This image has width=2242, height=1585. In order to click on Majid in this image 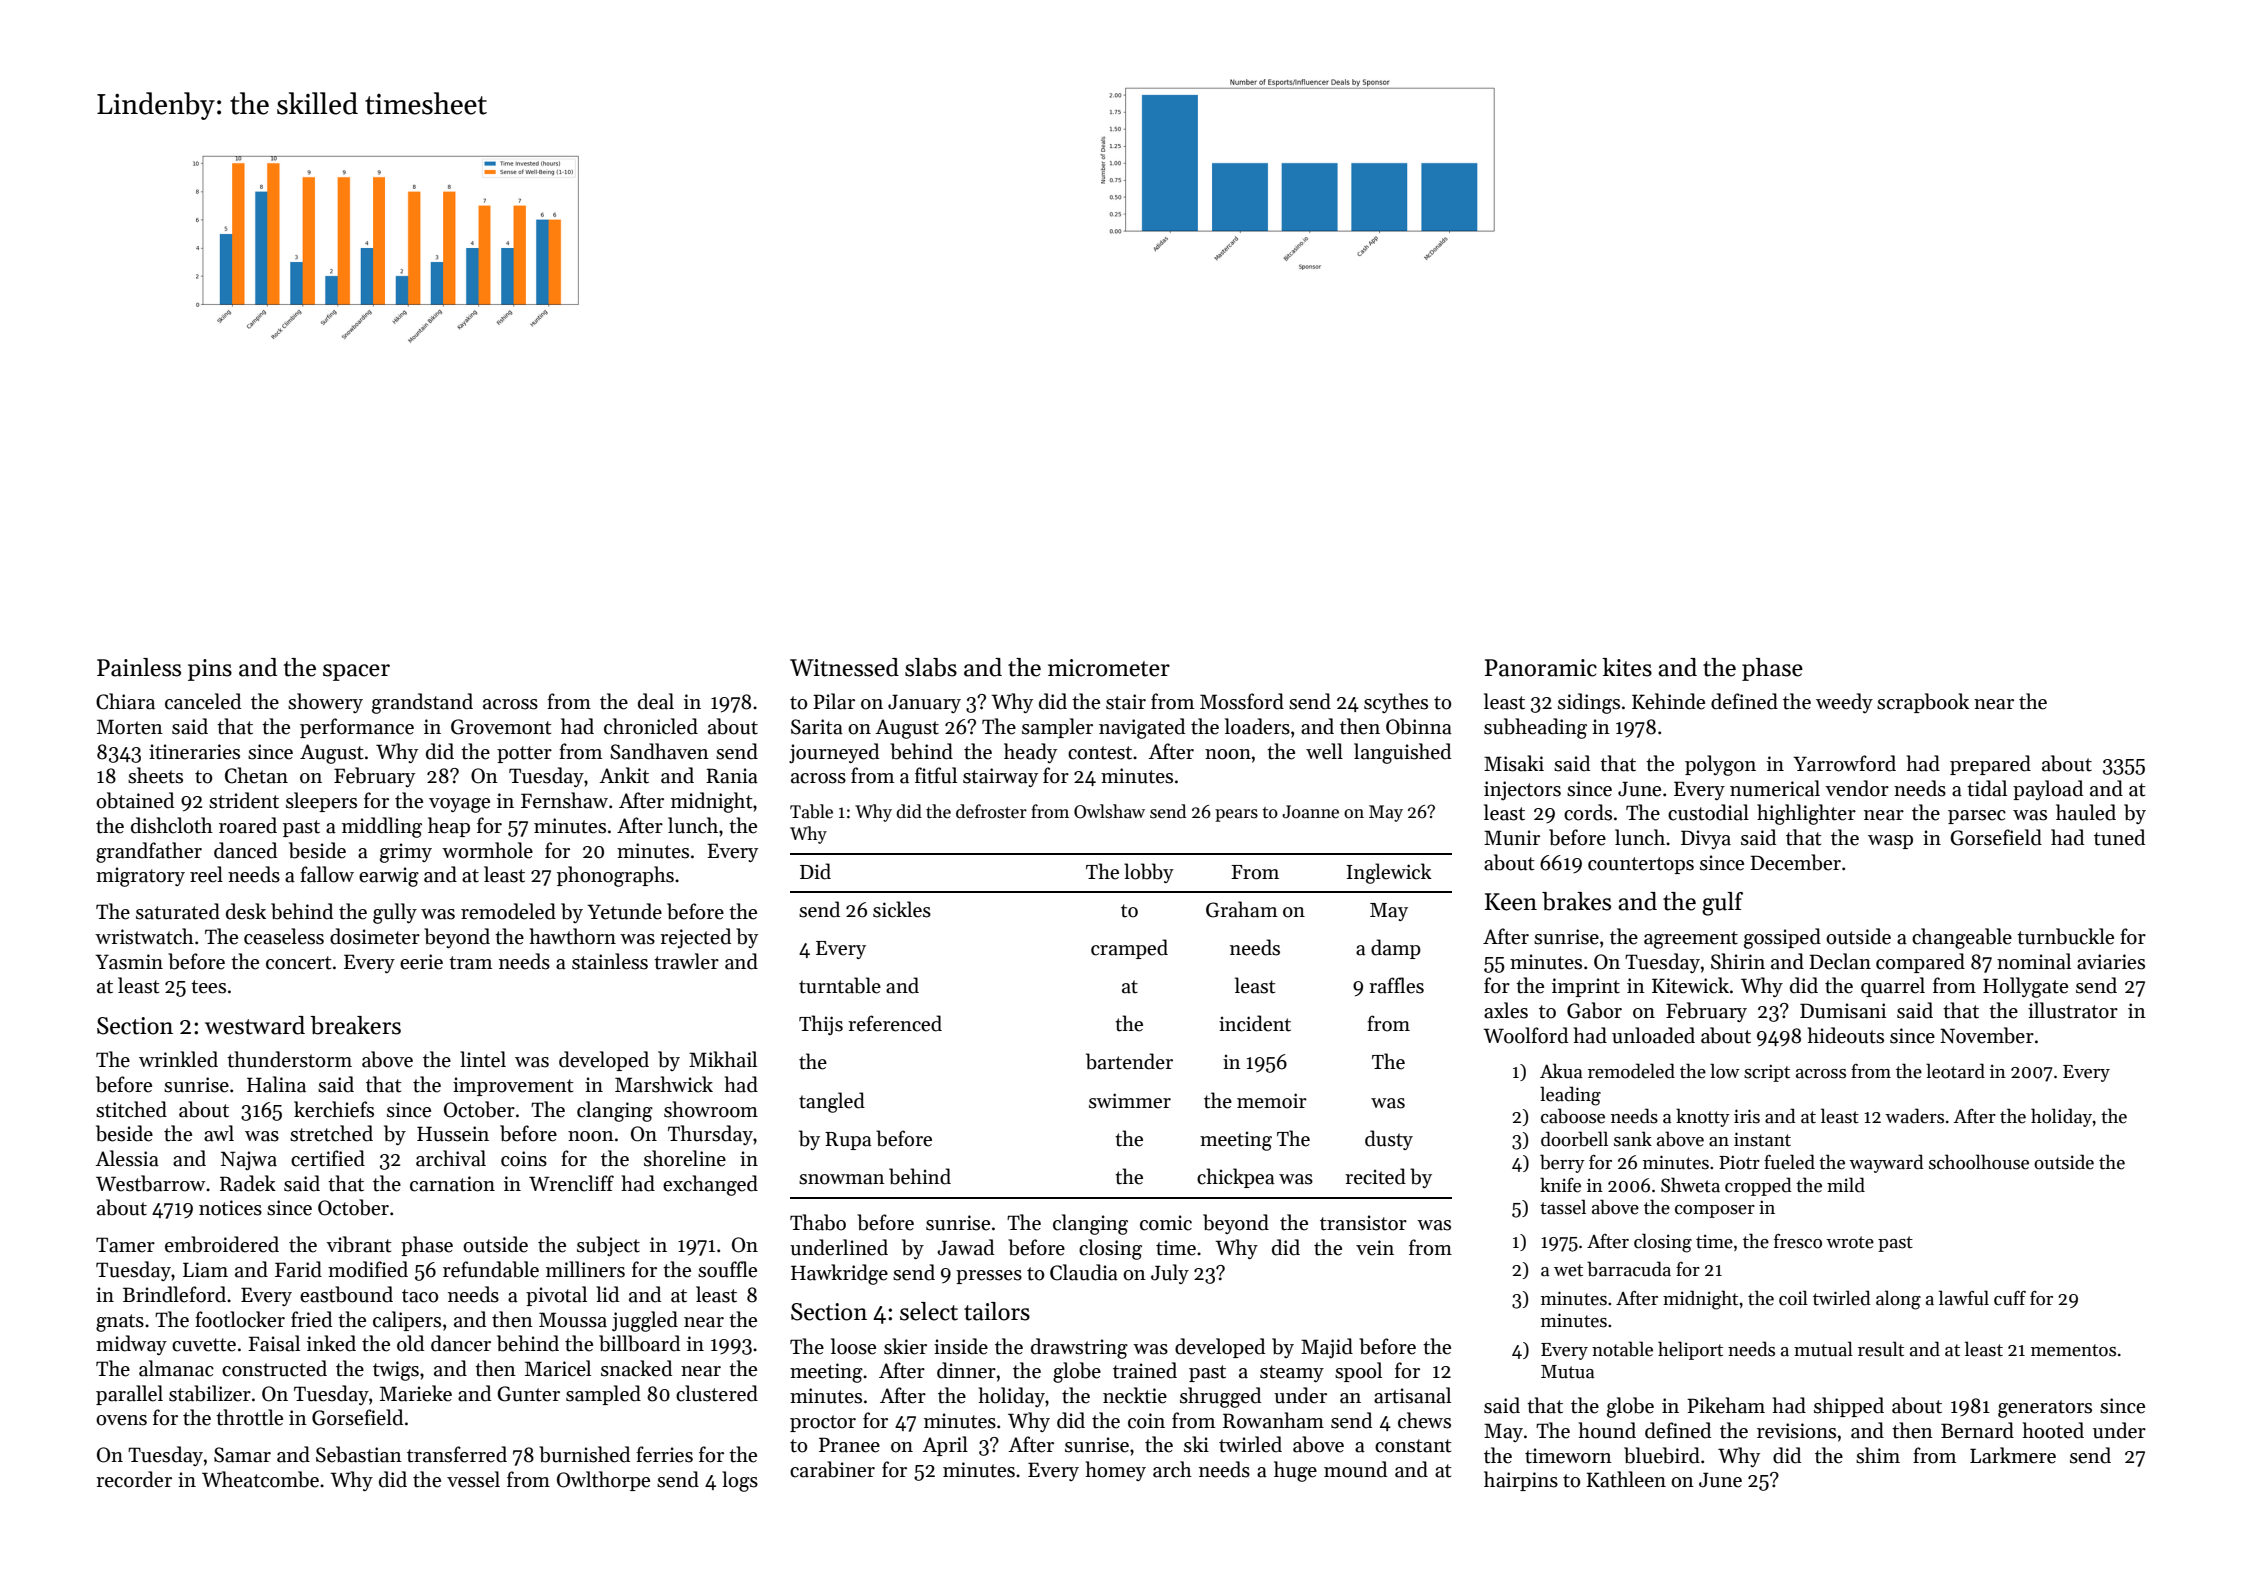, I will do `click(1327, 1348)`.
